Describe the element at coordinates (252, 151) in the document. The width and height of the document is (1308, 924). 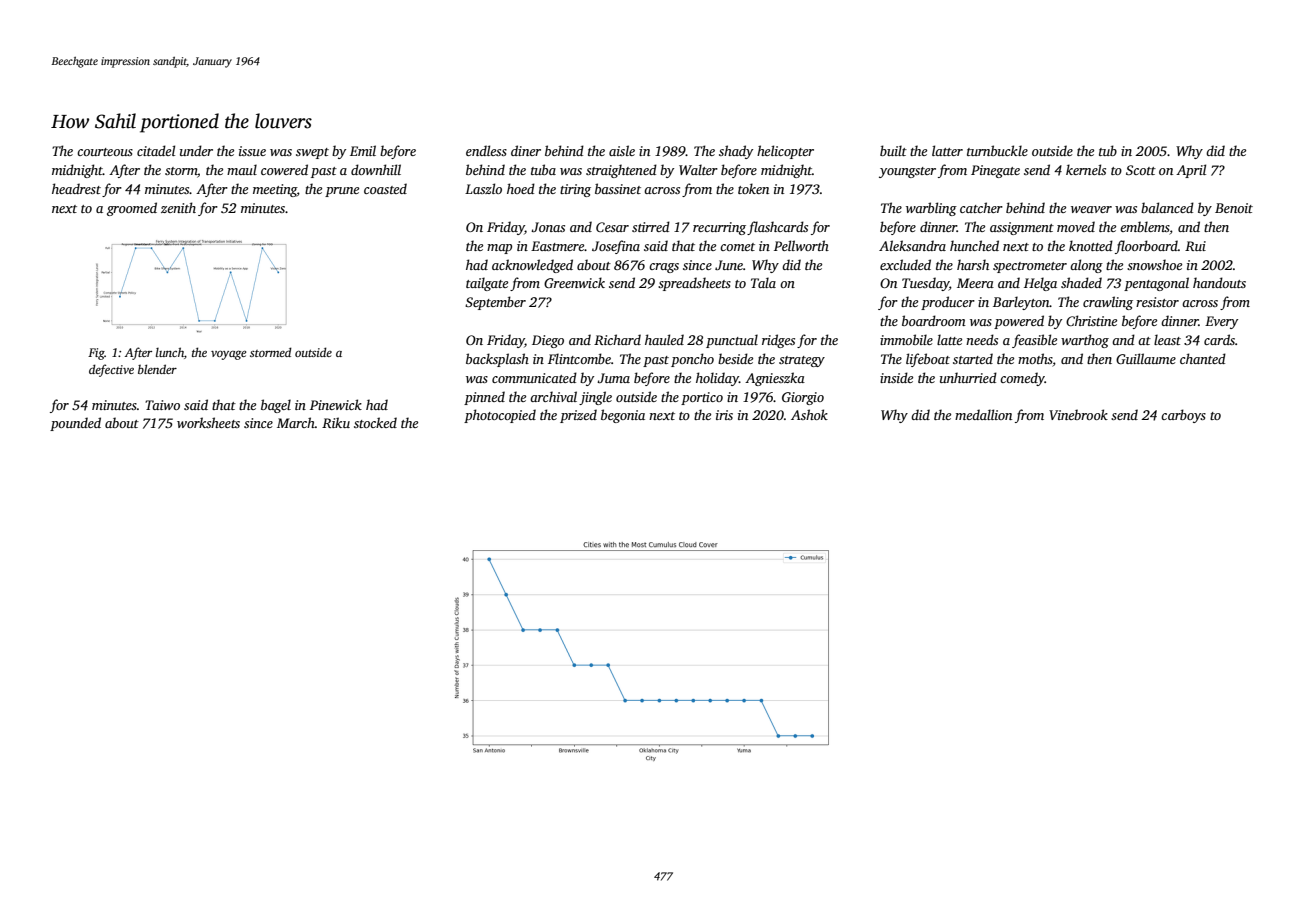
I see `issue` at that location.
